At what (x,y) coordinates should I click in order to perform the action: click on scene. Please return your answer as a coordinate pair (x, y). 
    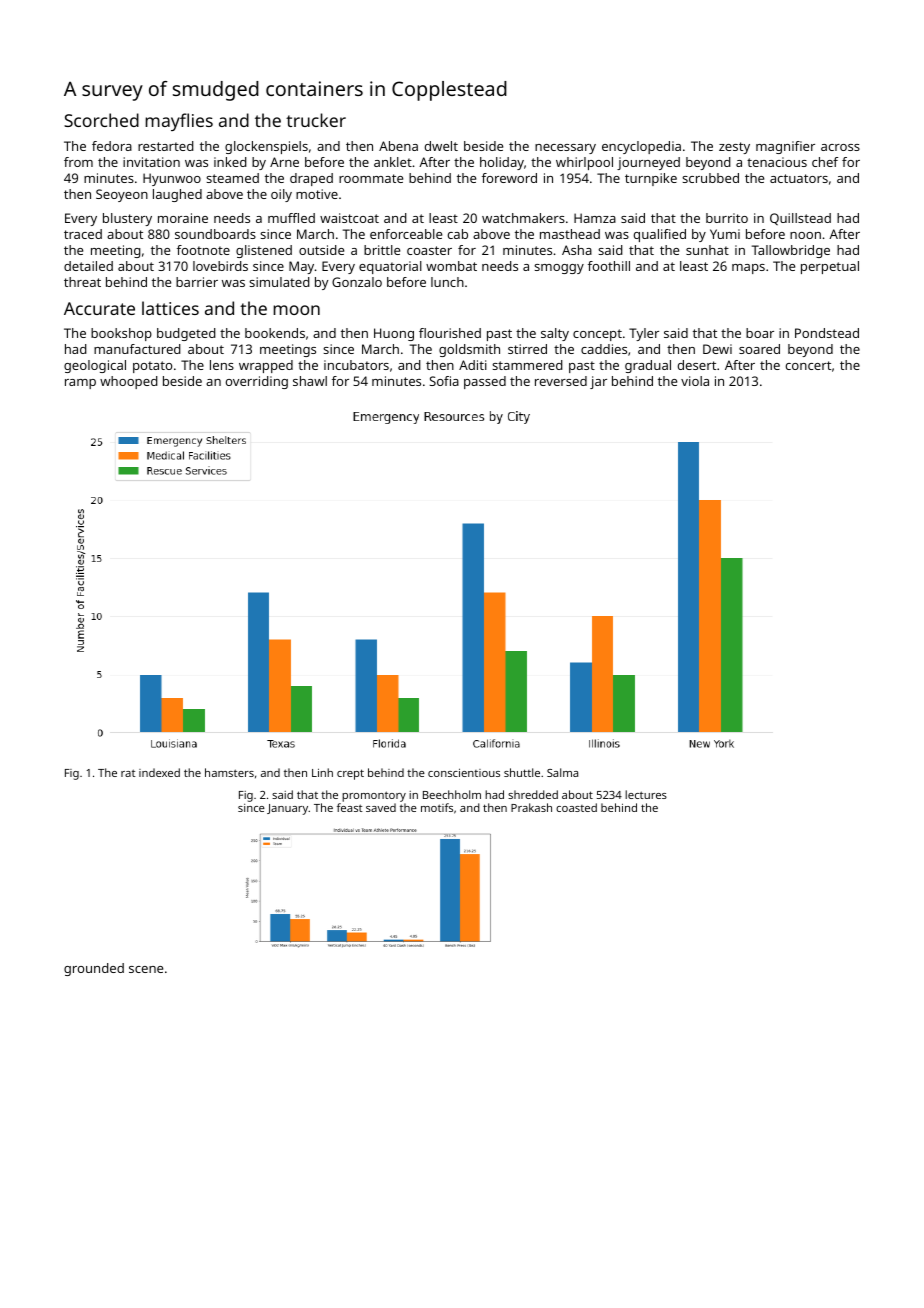
    Looking at the image, I should click on (146, 969).
